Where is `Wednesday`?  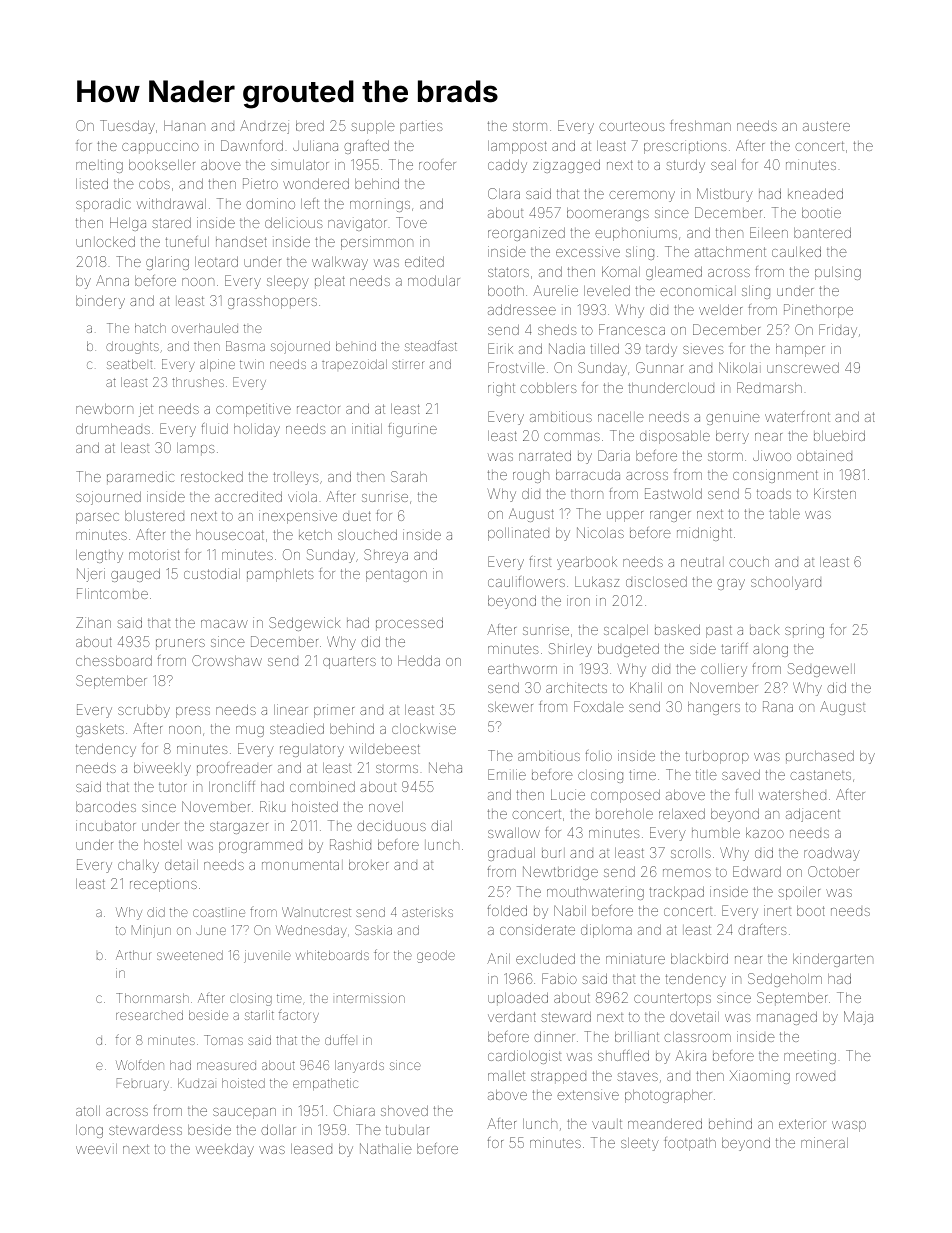
Wednesday is located at coordinates (311, 931).
